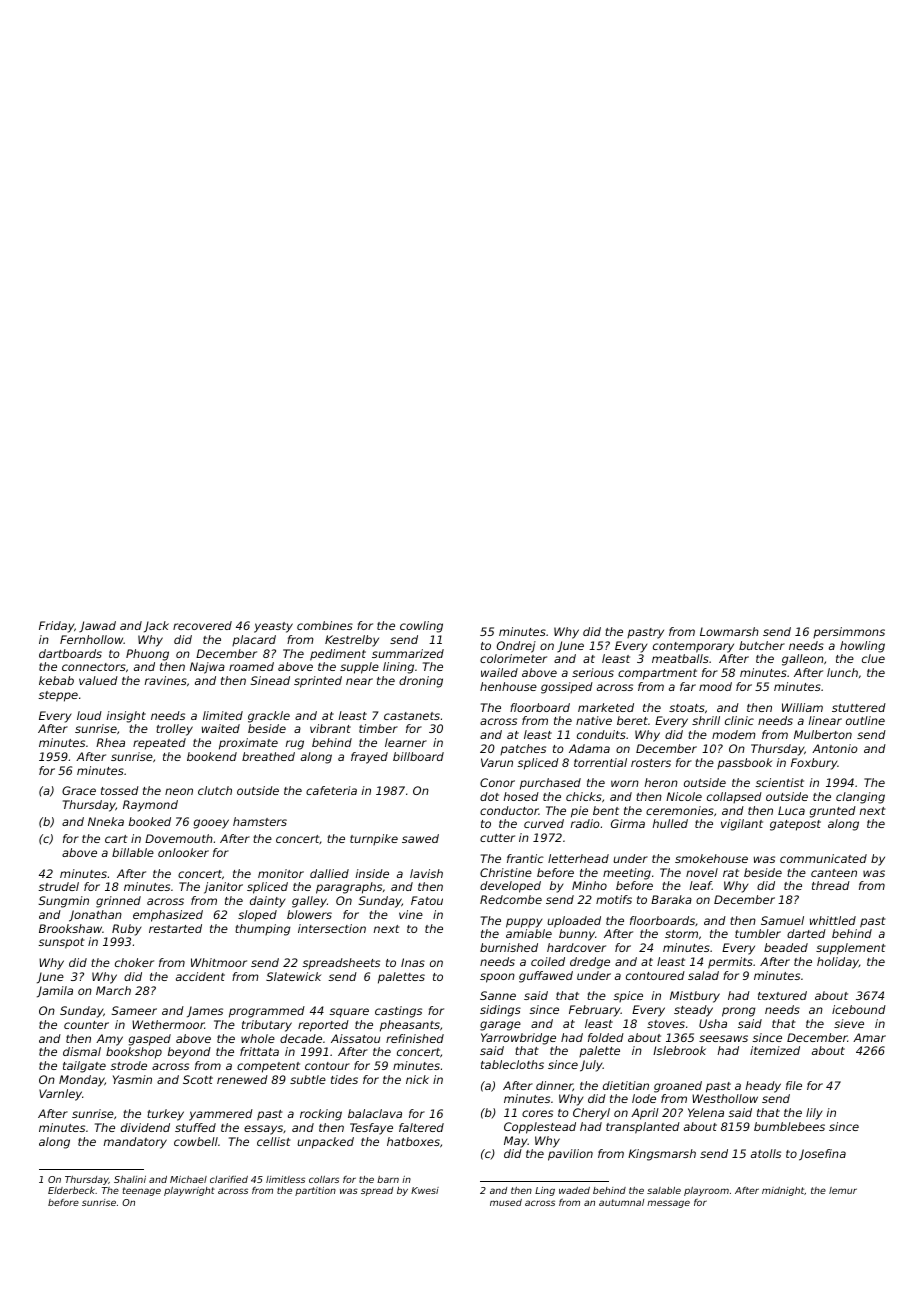 This document has height=1308, width=924. What do you see at coordinates (56, 627) in the document?
I see `Friday` at bounding box center [56, 627].
